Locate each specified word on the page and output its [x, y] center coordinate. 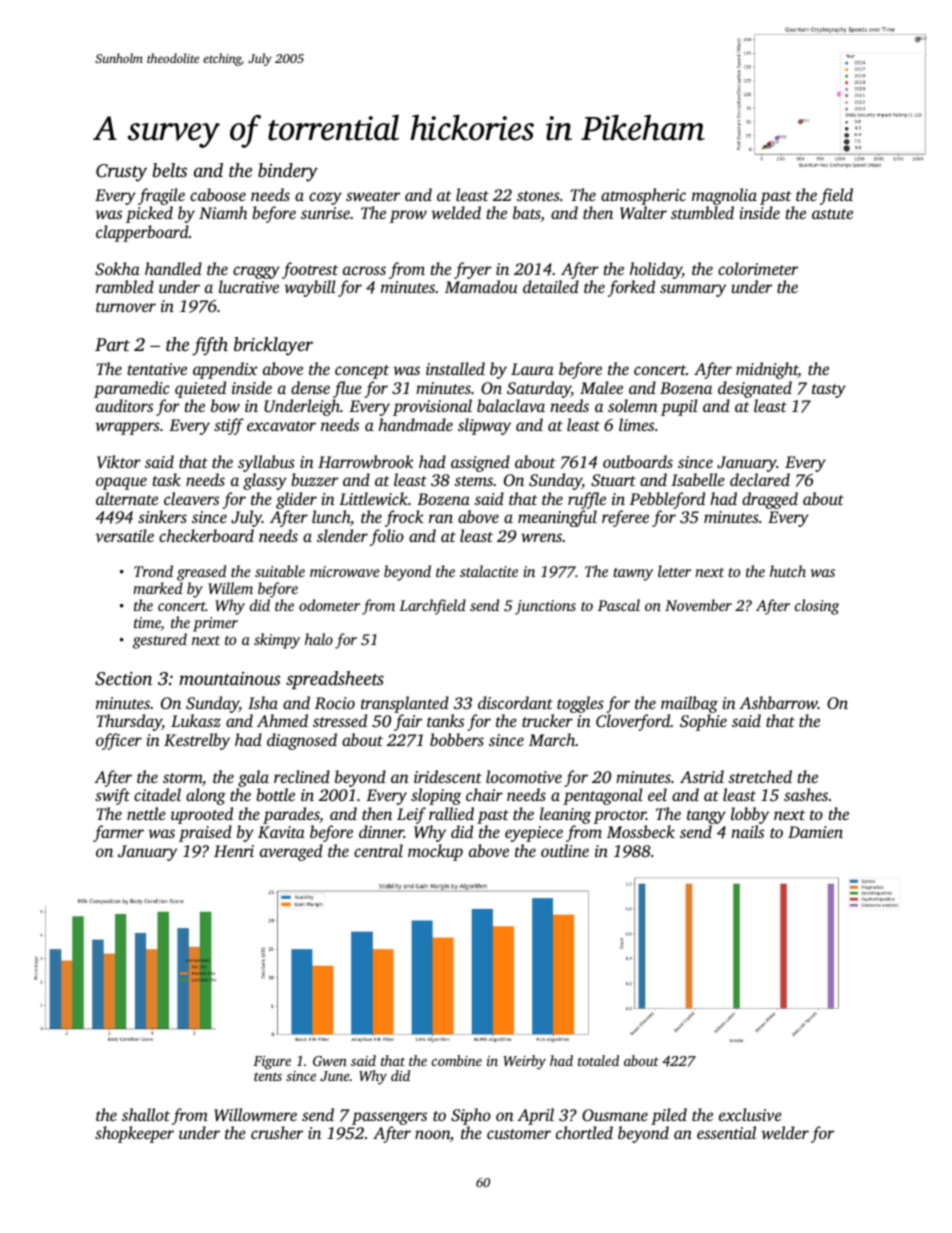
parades [291, 815]
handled [173, 268]
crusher [277, 1132]
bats [527, 214]
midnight [767, 370]
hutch [788, 571]
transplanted [405, 704]
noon [432, 1134]
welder [785, 1132]
